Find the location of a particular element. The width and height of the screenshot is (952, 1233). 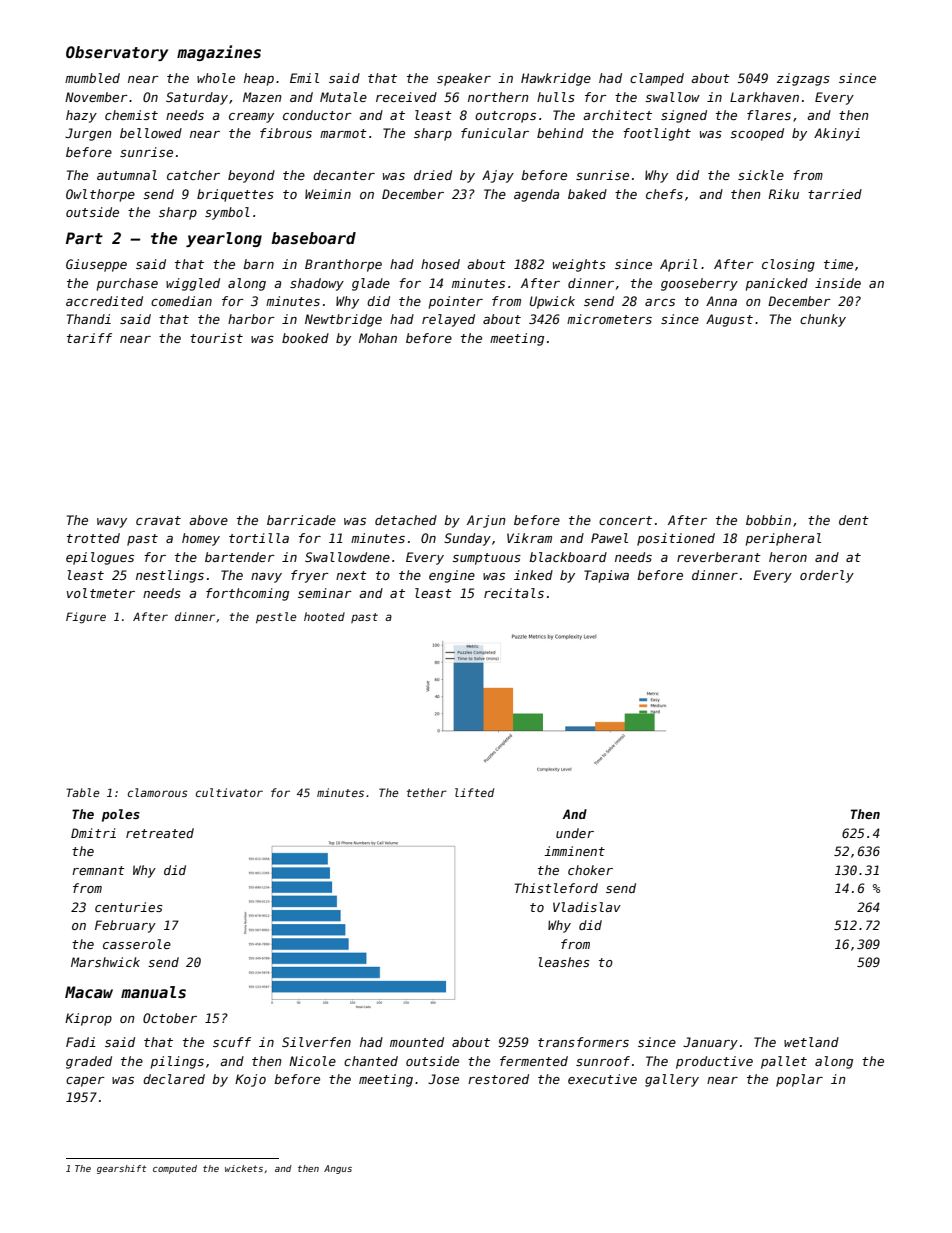

positioned is located at coordinates (676, 539).
